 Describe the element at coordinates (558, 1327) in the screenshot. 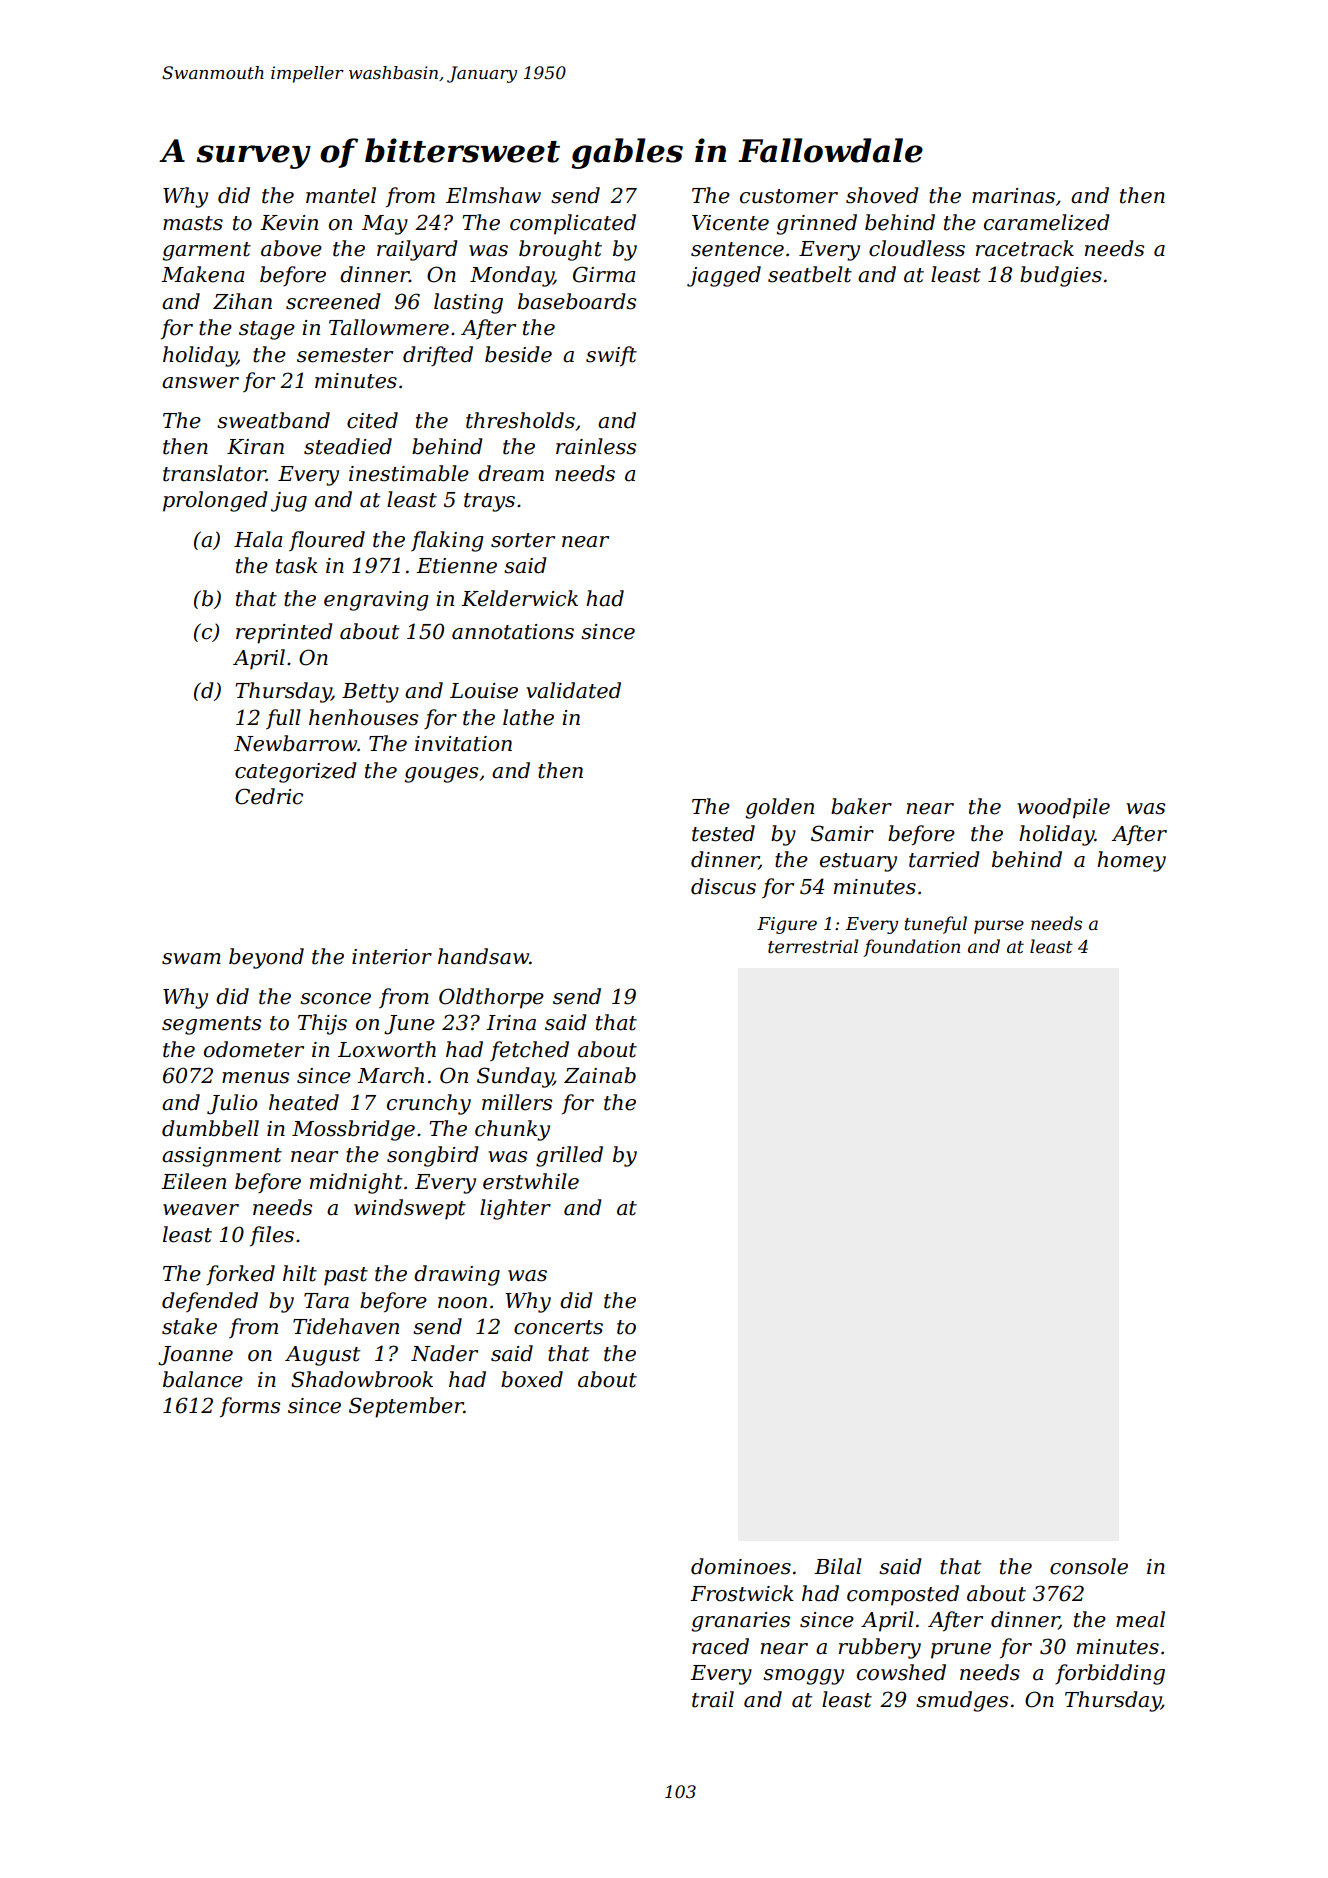

I see `concerts` at that location.
